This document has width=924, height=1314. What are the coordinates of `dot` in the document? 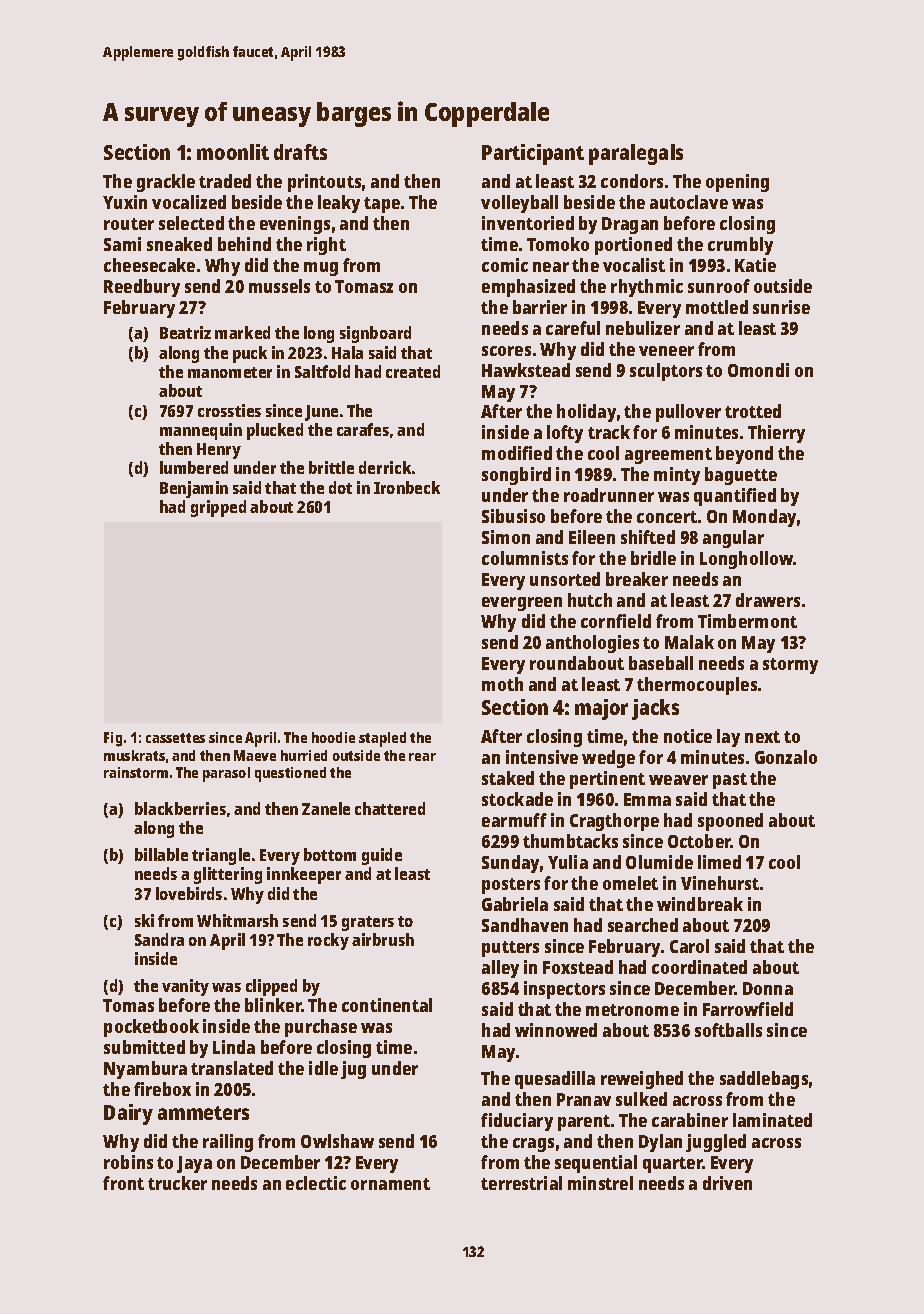 It's located at (340, 487).
